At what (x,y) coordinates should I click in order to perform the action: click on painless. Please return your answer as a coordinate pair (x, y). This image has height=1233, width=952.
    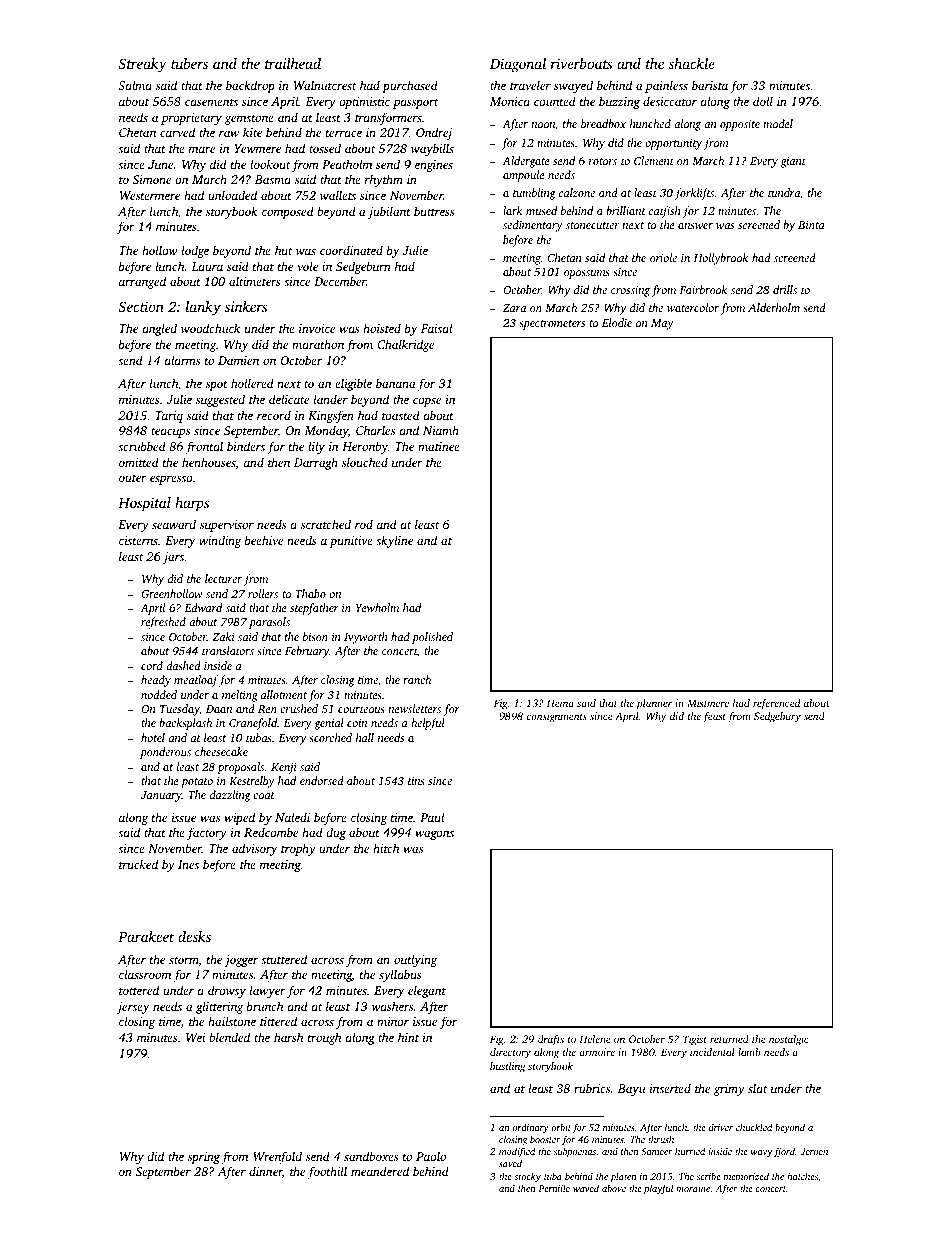
    Looking at the image, I should click on (666, 86).
